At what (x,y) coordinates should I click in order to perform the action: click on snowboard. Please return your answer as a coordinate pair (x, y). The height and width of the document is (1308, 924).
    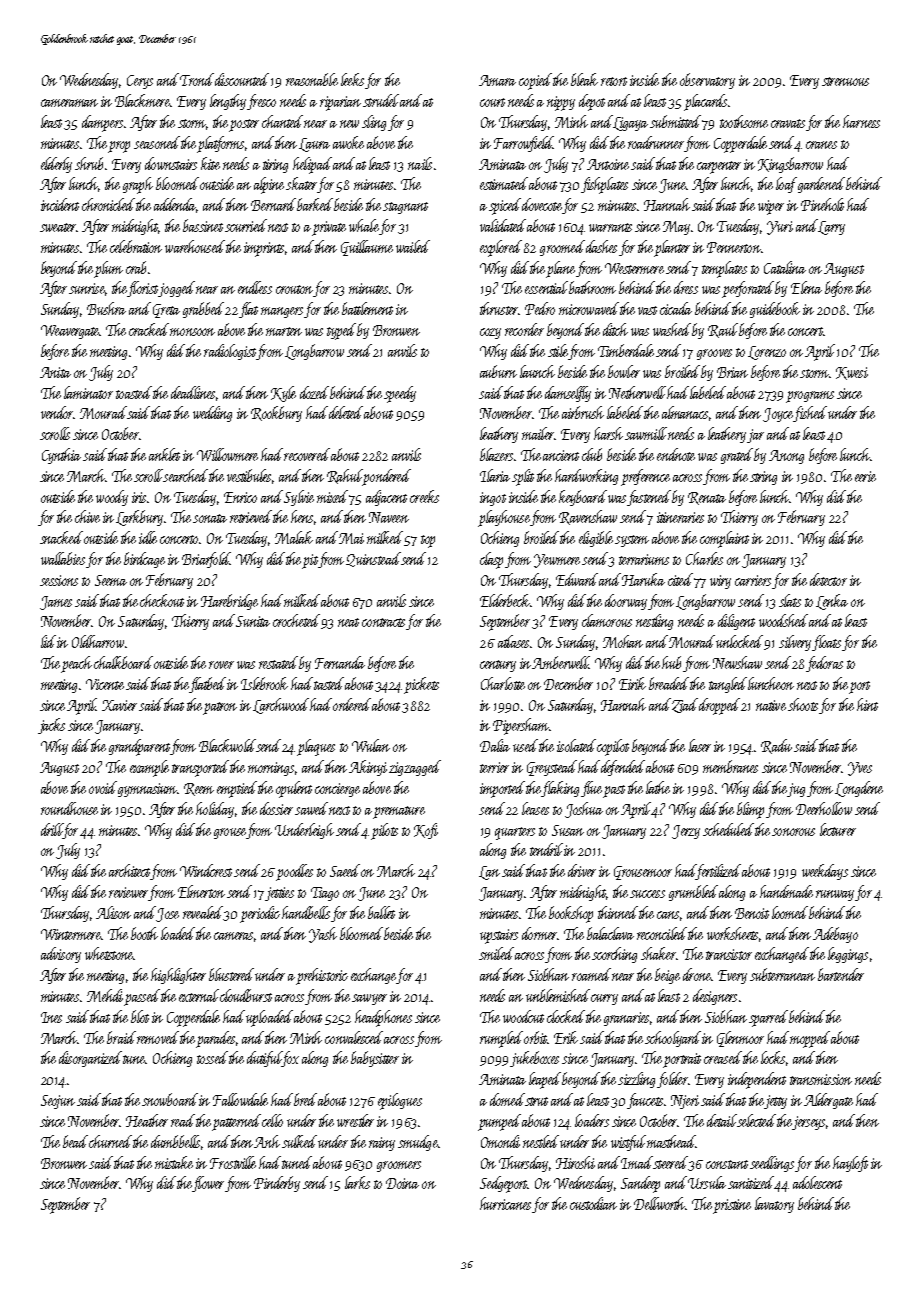
    Looking at the image, I should click on (170, 1099).
